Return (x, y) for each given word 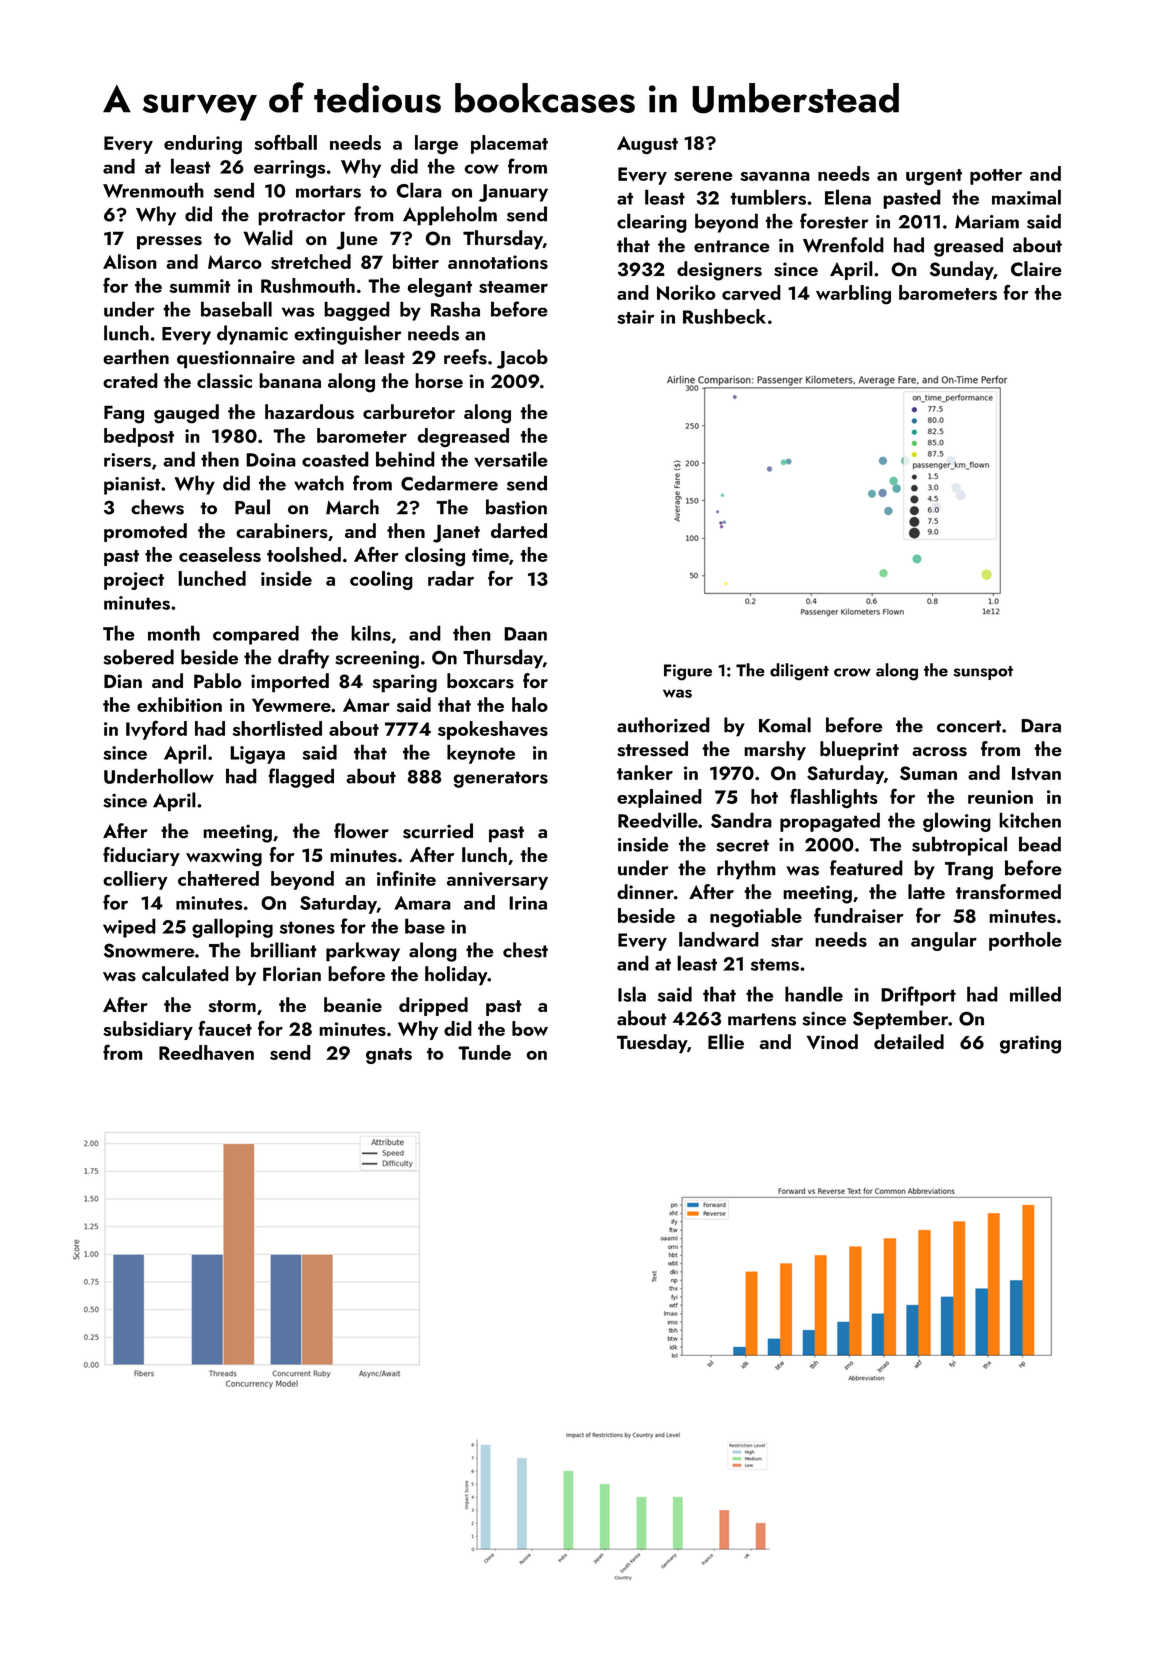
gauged (186, 414)
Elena (848, 197)
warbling (853, 295)
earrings (289, 169)
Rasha (455, 309)
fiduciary (141, 856)
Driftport (918, 996)
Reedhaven (206, 1052)
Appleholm (450, 216)
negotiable (756, 918)
